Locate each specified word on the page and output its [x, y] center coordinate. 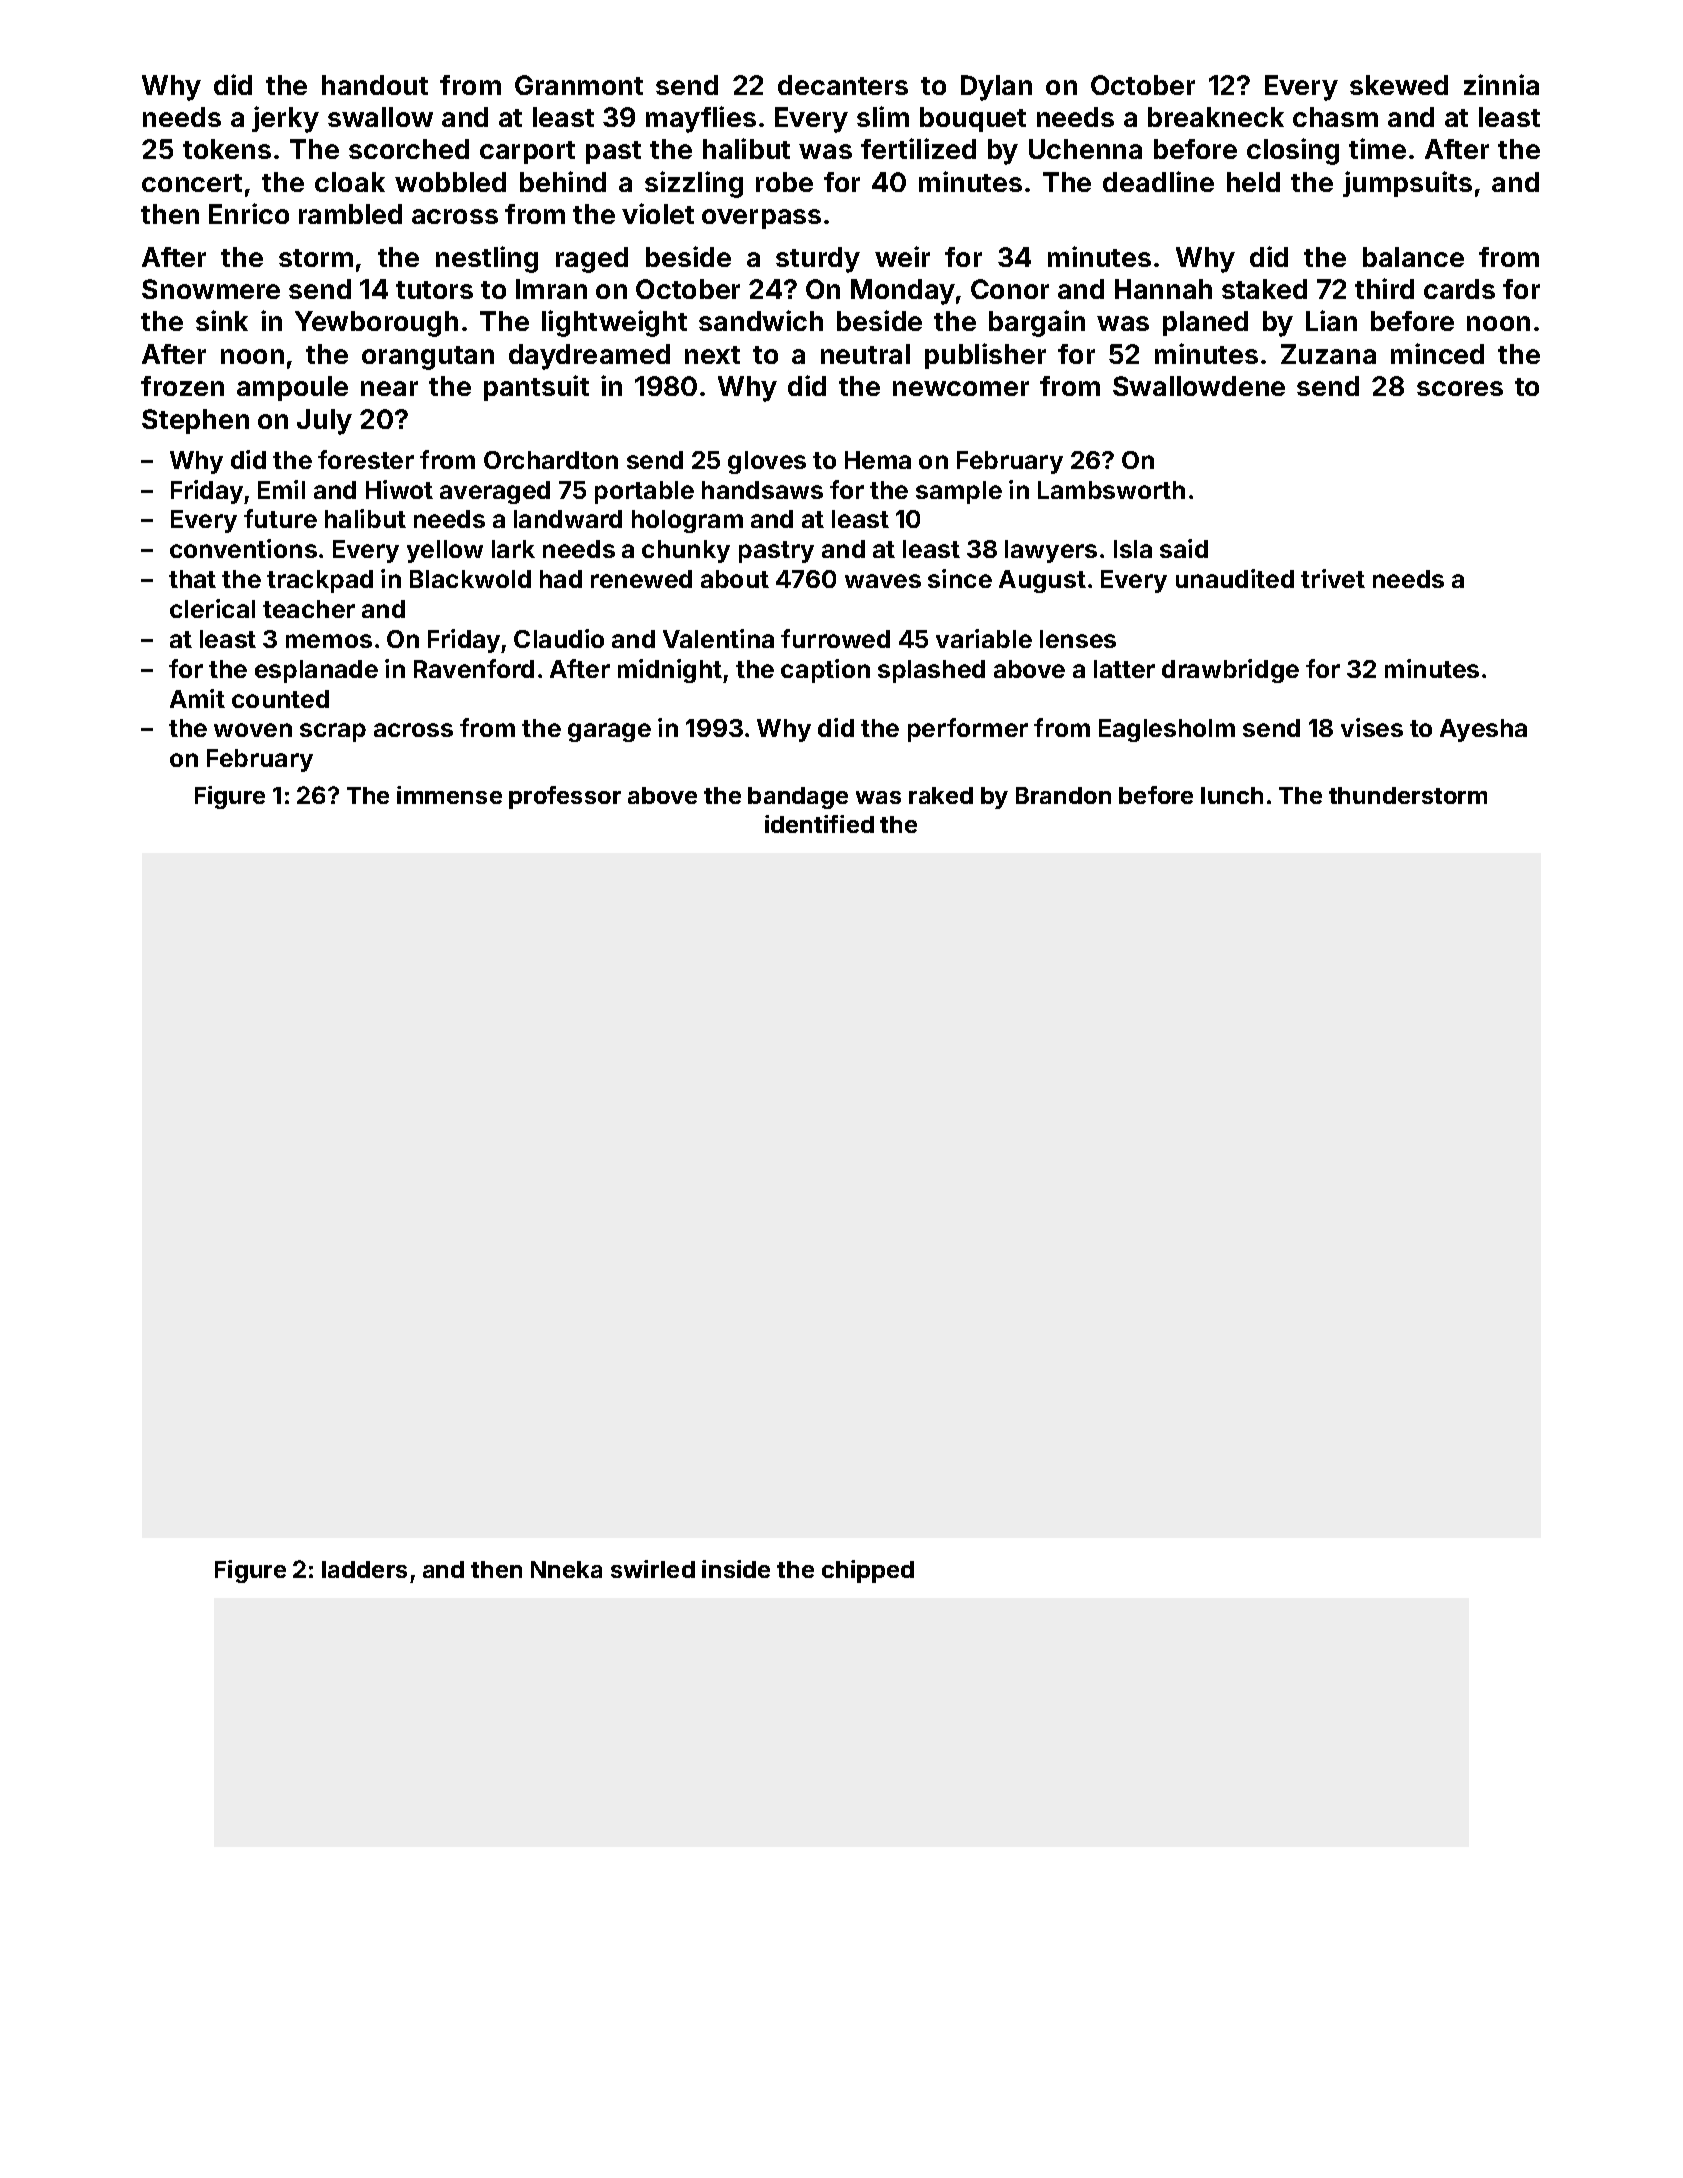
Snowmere [211, 289]
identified [819, 824]
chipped [868, 1571]
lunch [1232, 795]
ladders [364, 1569]
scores [1460, 388]
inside [736, 1569]
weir [902, 256]
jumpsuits [1407, 184]
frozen [182, 386]
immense [449, 795]
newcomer [961, 388]
